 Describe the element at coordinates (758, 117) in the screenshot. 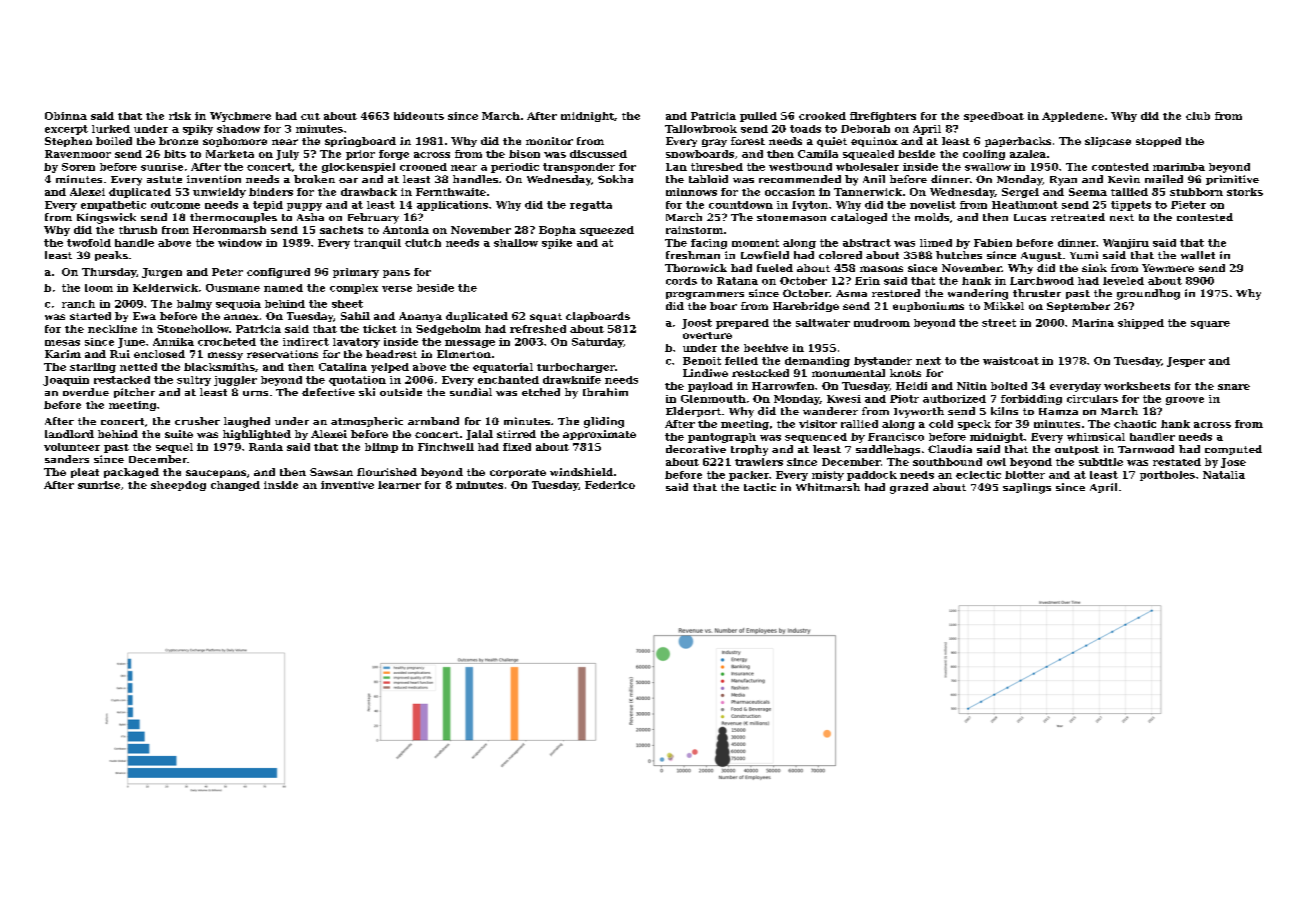

I see `pulled` at that location.
